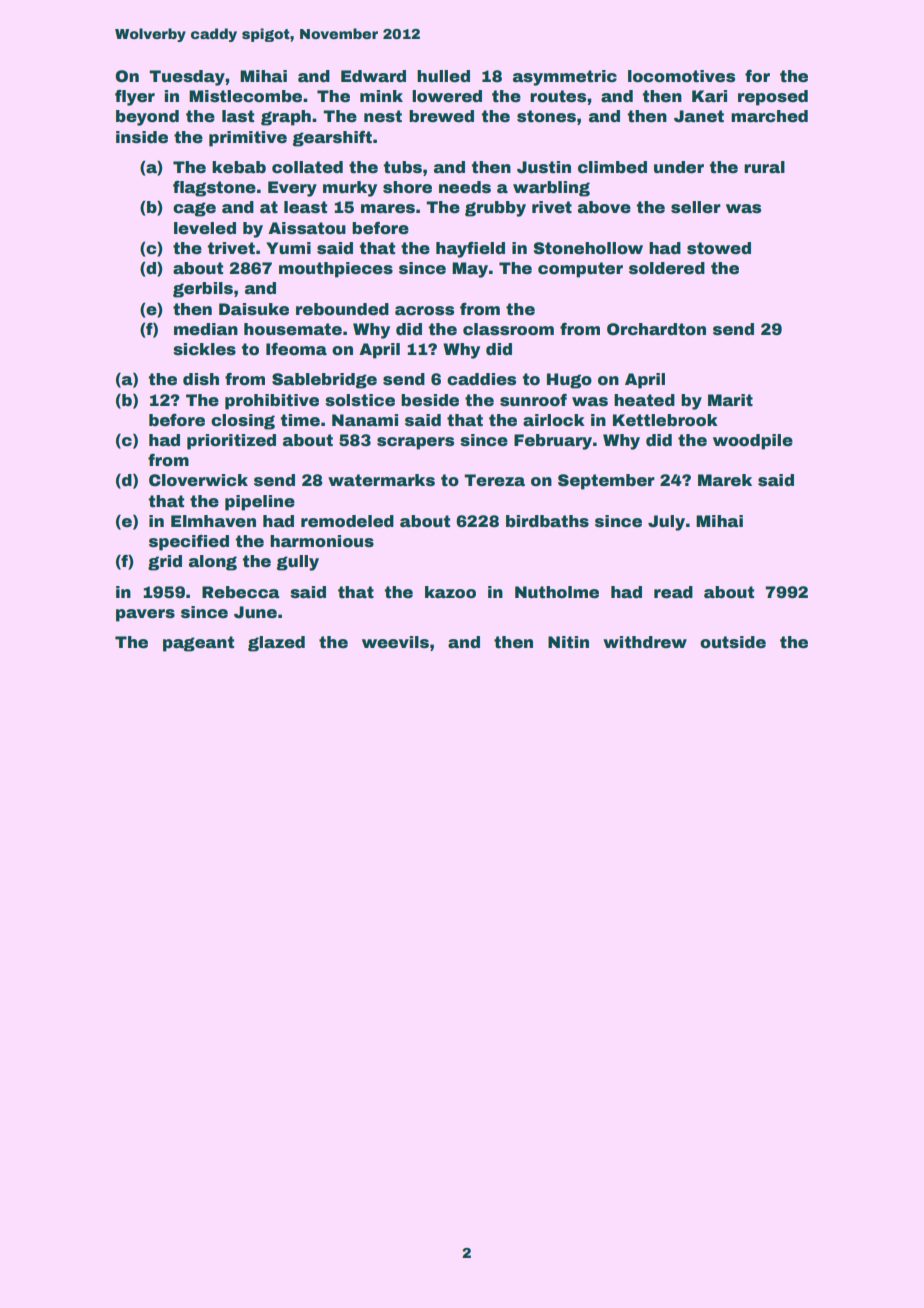 The image size is (924, 1308). Describe the element at coordinates (293, 329) in the image. I see `housemate` at that location.
